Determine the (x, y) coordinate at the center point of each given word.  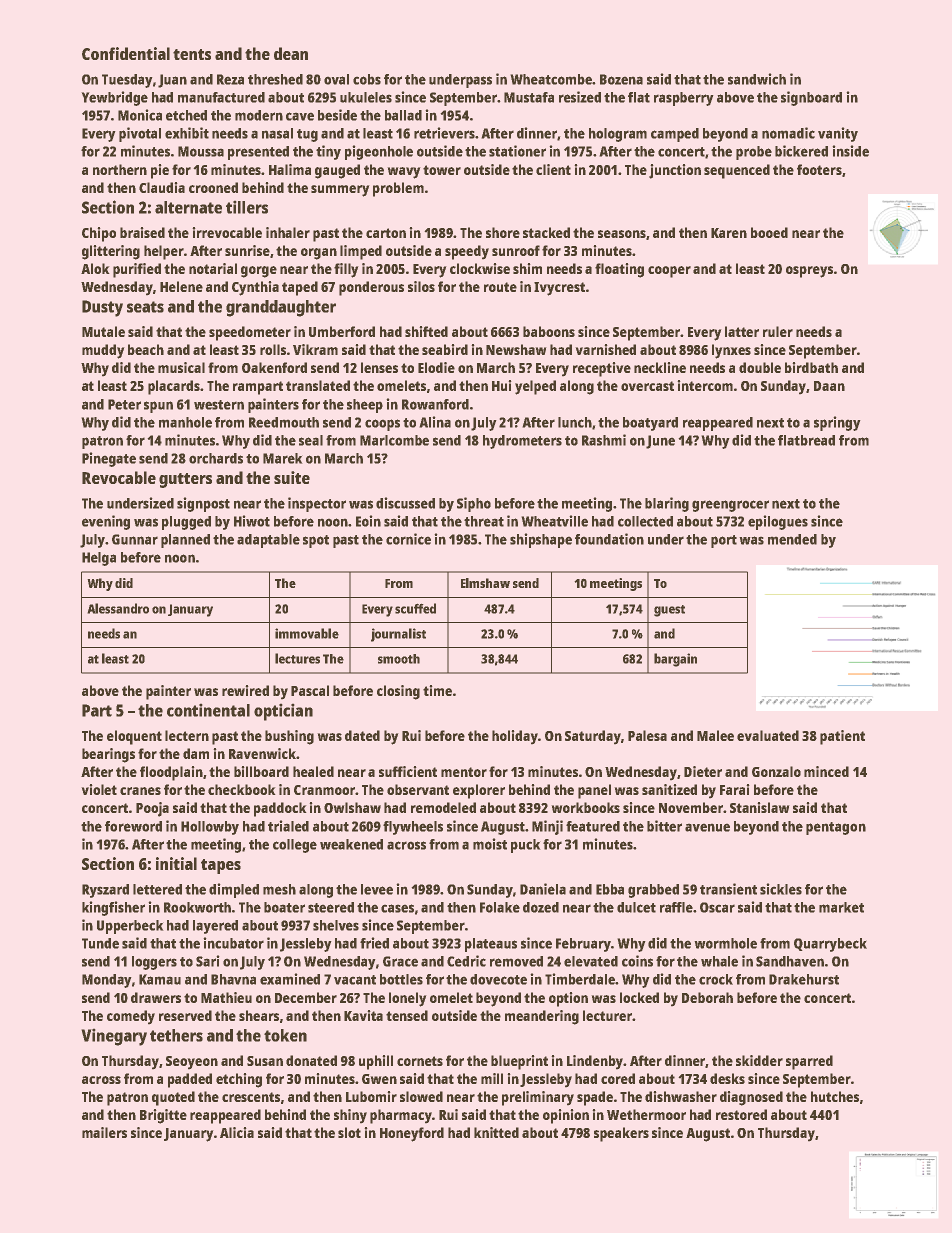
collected (645, 521)
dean (291, 53)
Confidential (126, 53)
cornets (420, 1061)
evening (106, 522)
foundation (609, 539)
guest (669, 611)
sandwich (757, 79)
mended (792, 539)
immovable (307, 633)
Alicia (237, 1132)
